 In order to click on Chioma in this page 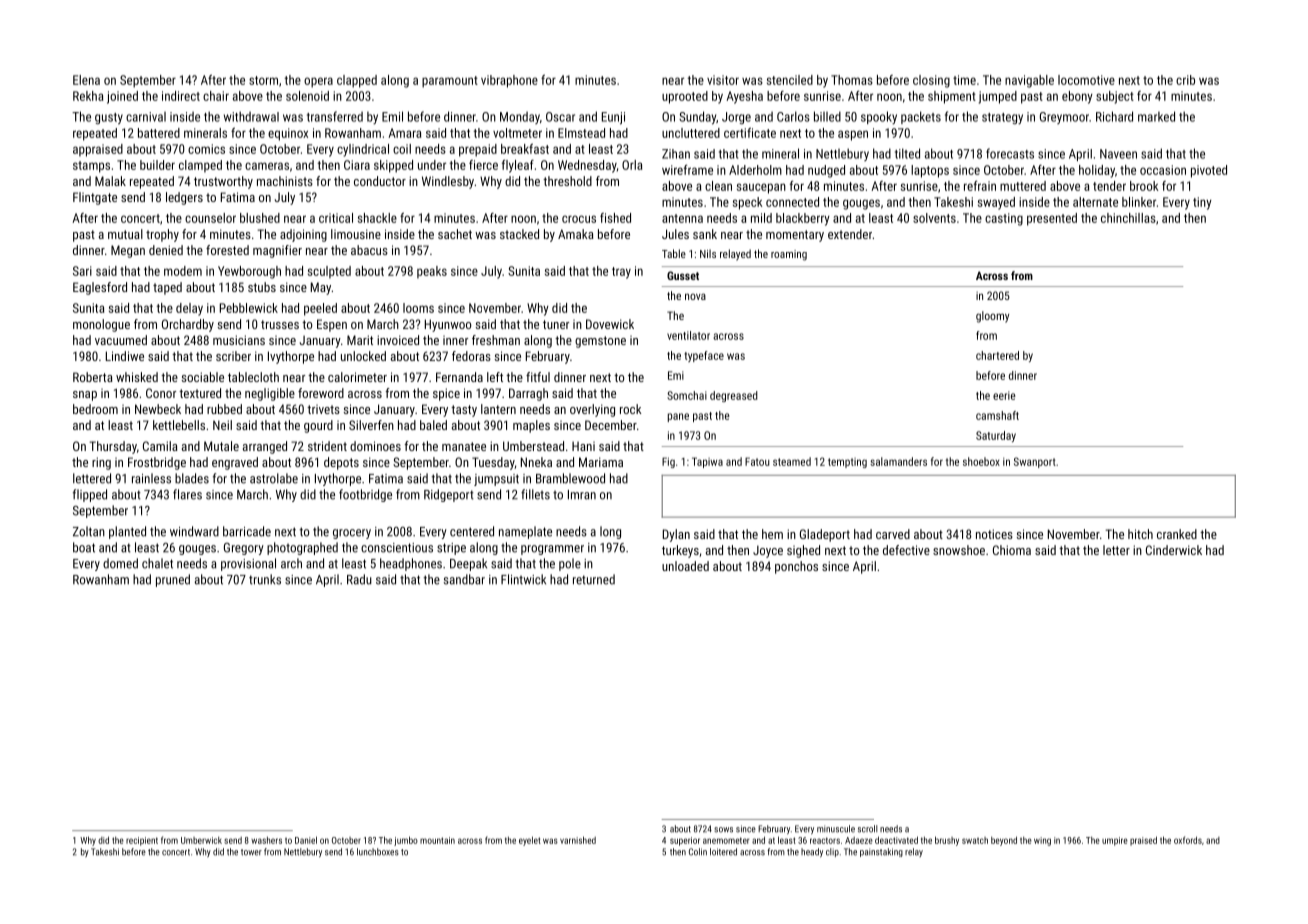, I will do `click(1012, 550)`.
